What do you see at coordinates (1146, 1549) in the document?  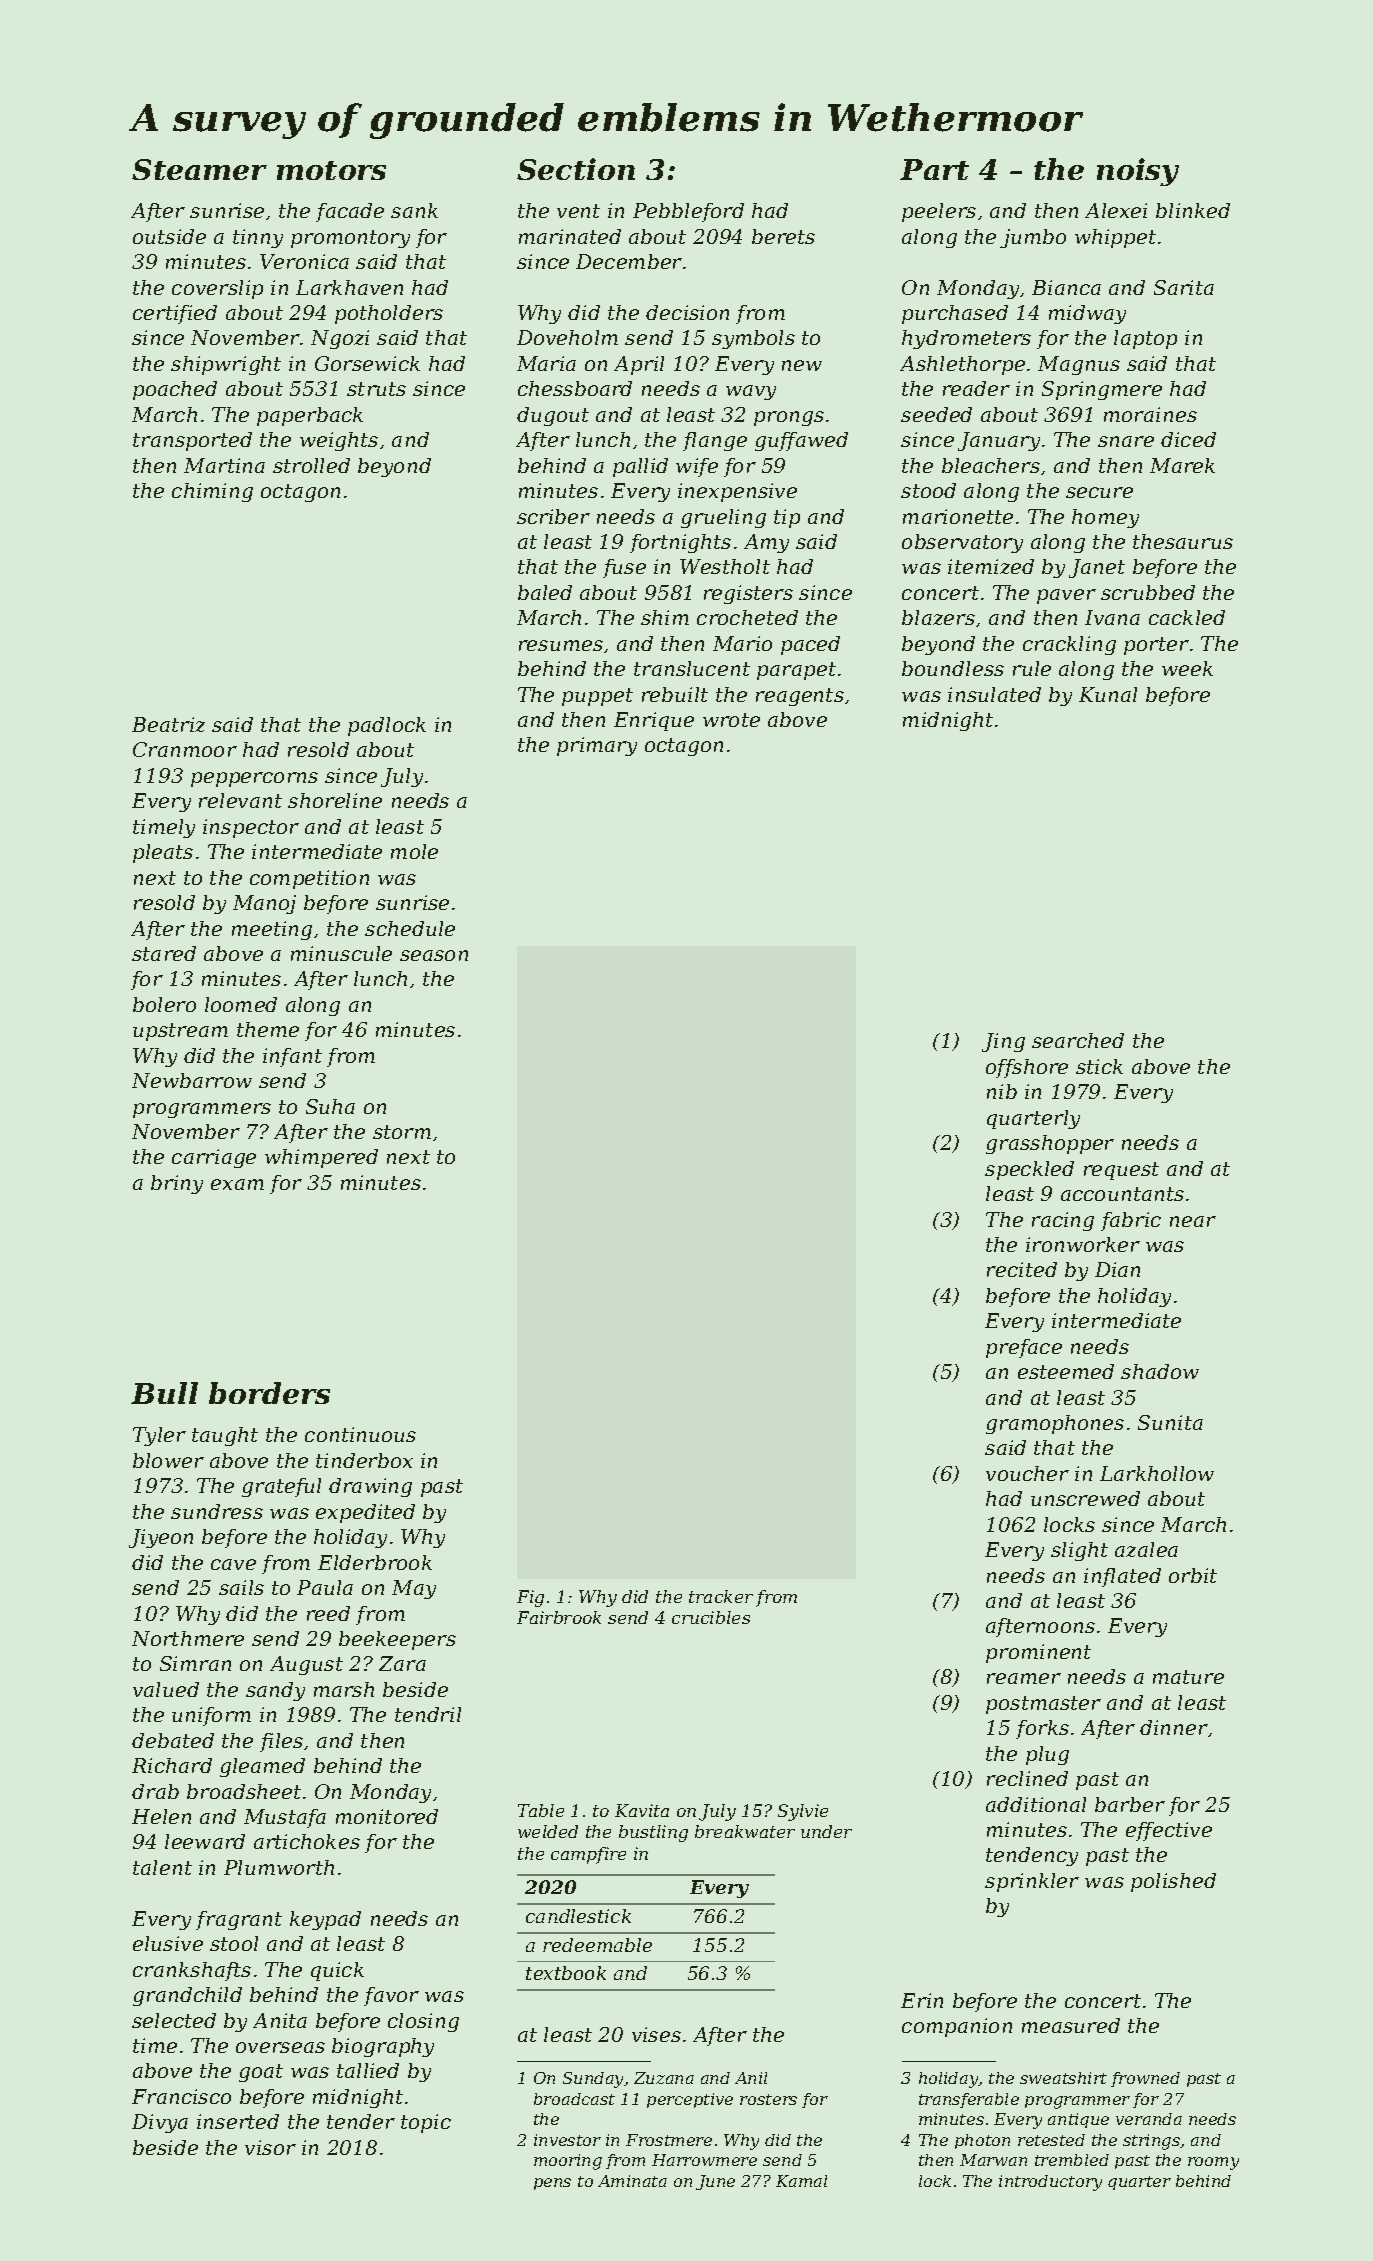 I see `azalea` at bounding box center [1146, 1549].
